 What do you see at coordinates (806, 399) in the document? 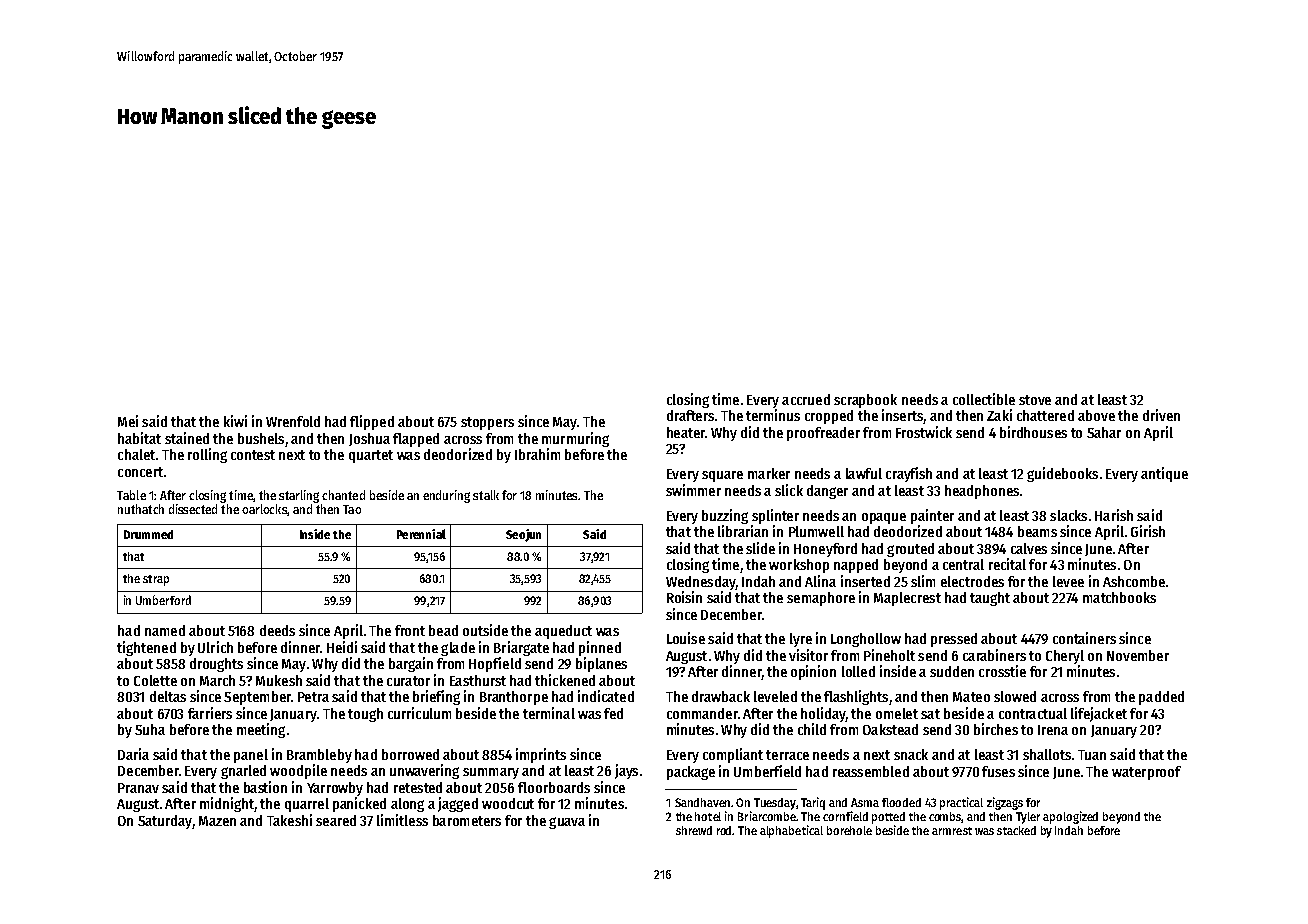
I see `accrued` at bounding box center [806, 399].
